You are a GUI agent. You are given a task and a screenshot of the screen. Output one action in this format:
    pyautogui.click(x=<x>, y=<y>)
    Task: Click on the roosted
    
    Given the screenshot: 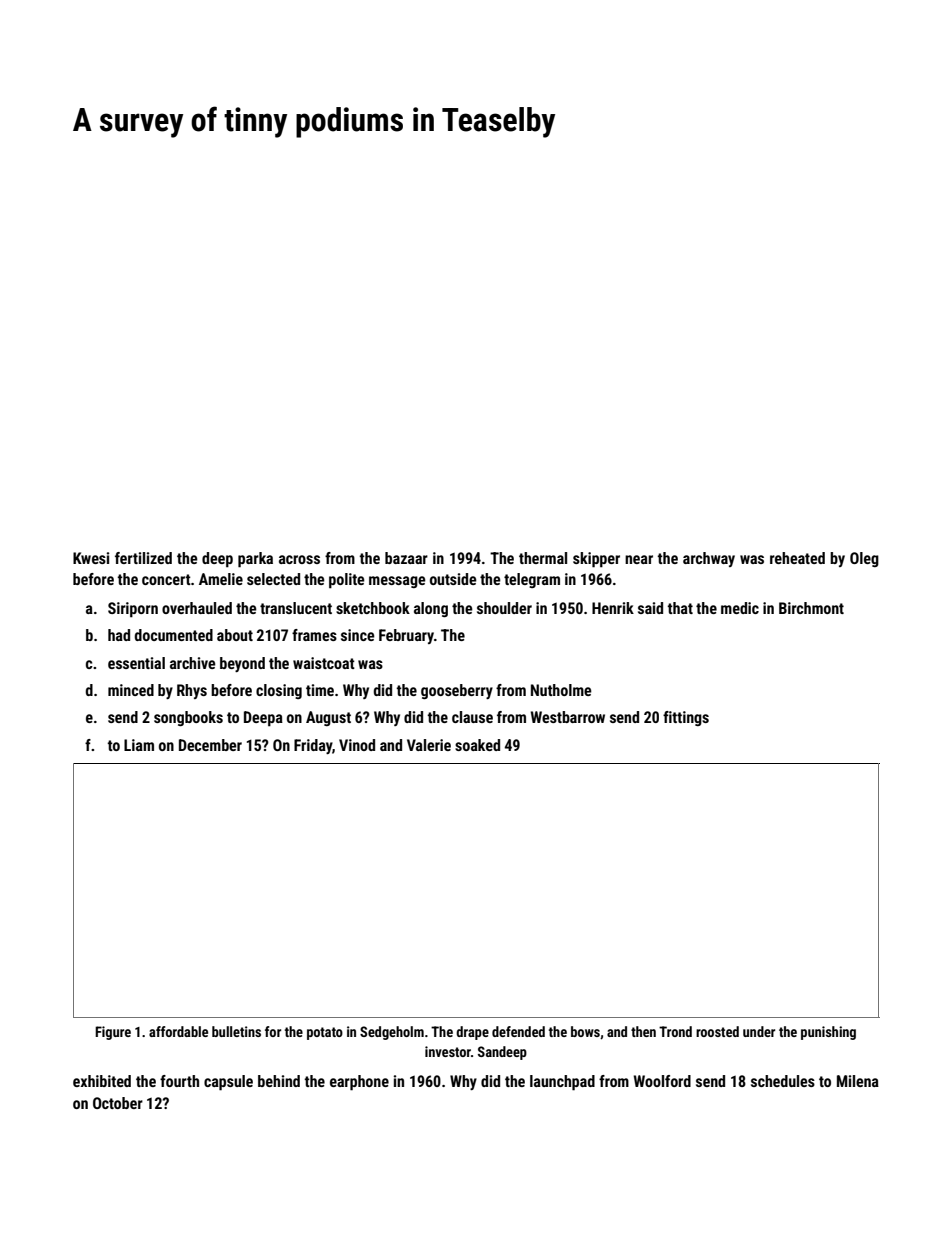 What is the action you would take?
    pyautogui.click(x=717, y=1031)
